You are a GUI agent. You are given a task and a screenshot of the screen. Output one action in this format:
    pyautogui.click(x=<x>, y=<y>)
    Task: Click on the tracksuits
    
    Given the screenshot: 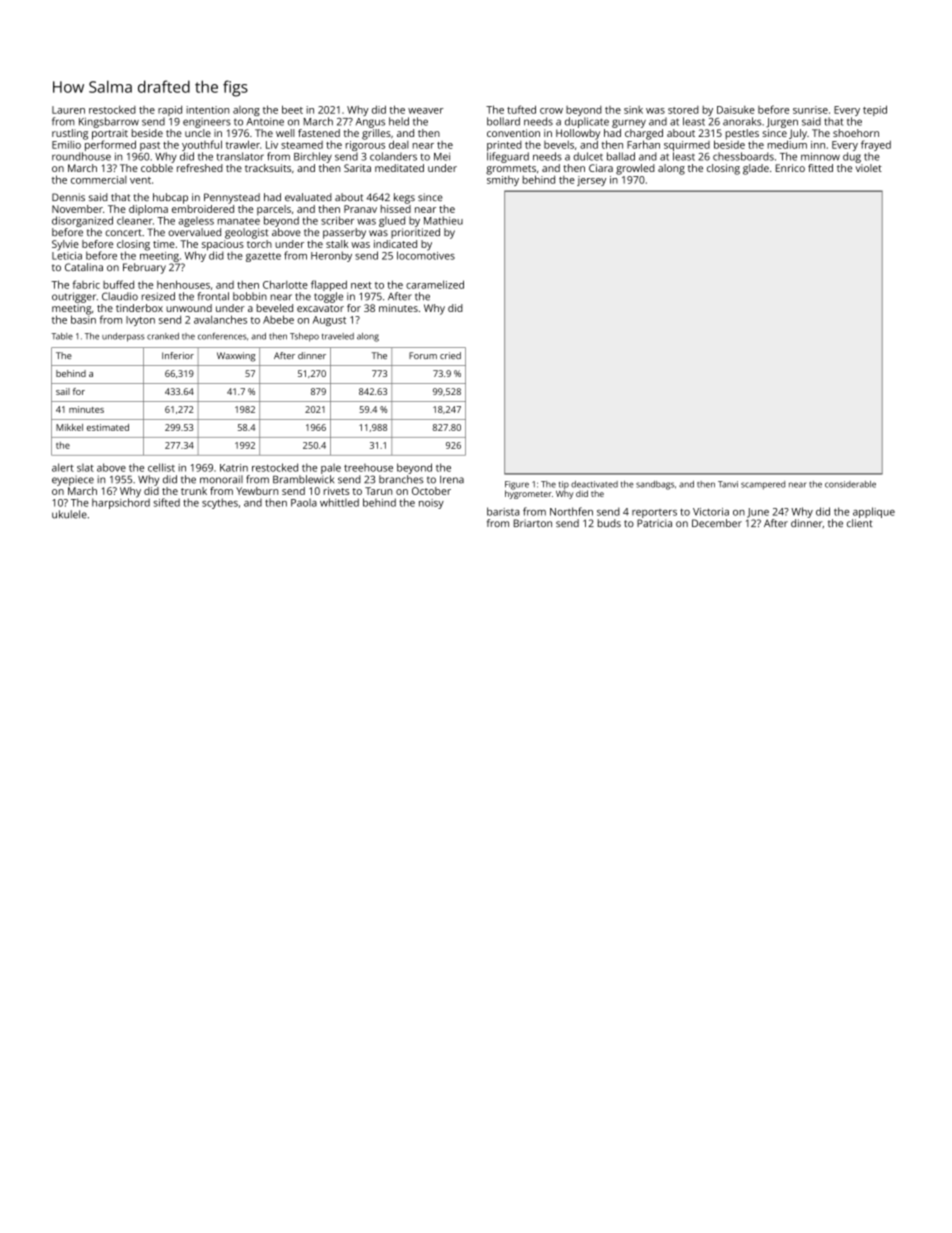 What is the action you would take?
    pyautogui.click(x=268, y=168)
